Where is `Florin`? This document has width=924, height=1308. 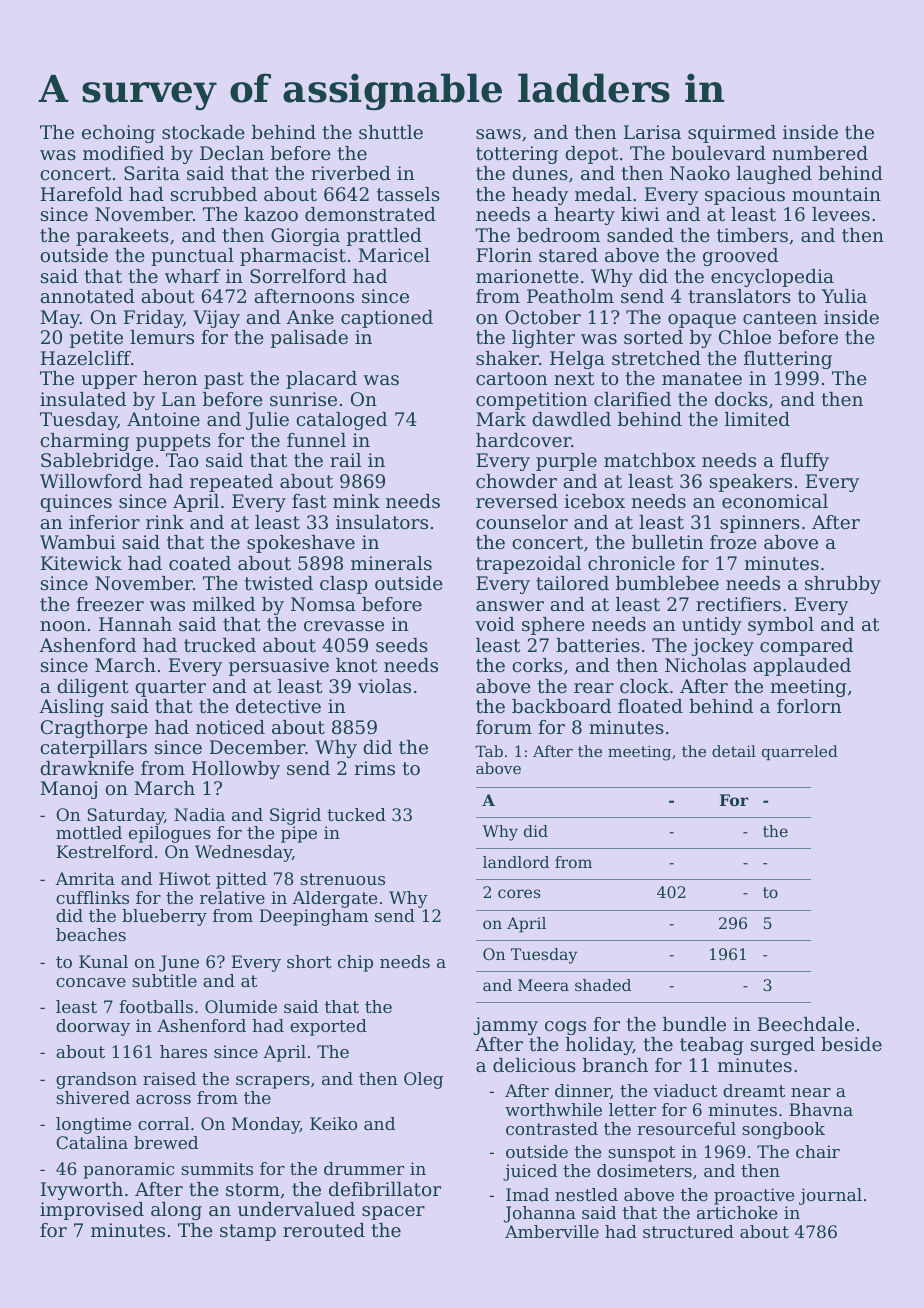 Florin is located at coordinates (504, 255).
